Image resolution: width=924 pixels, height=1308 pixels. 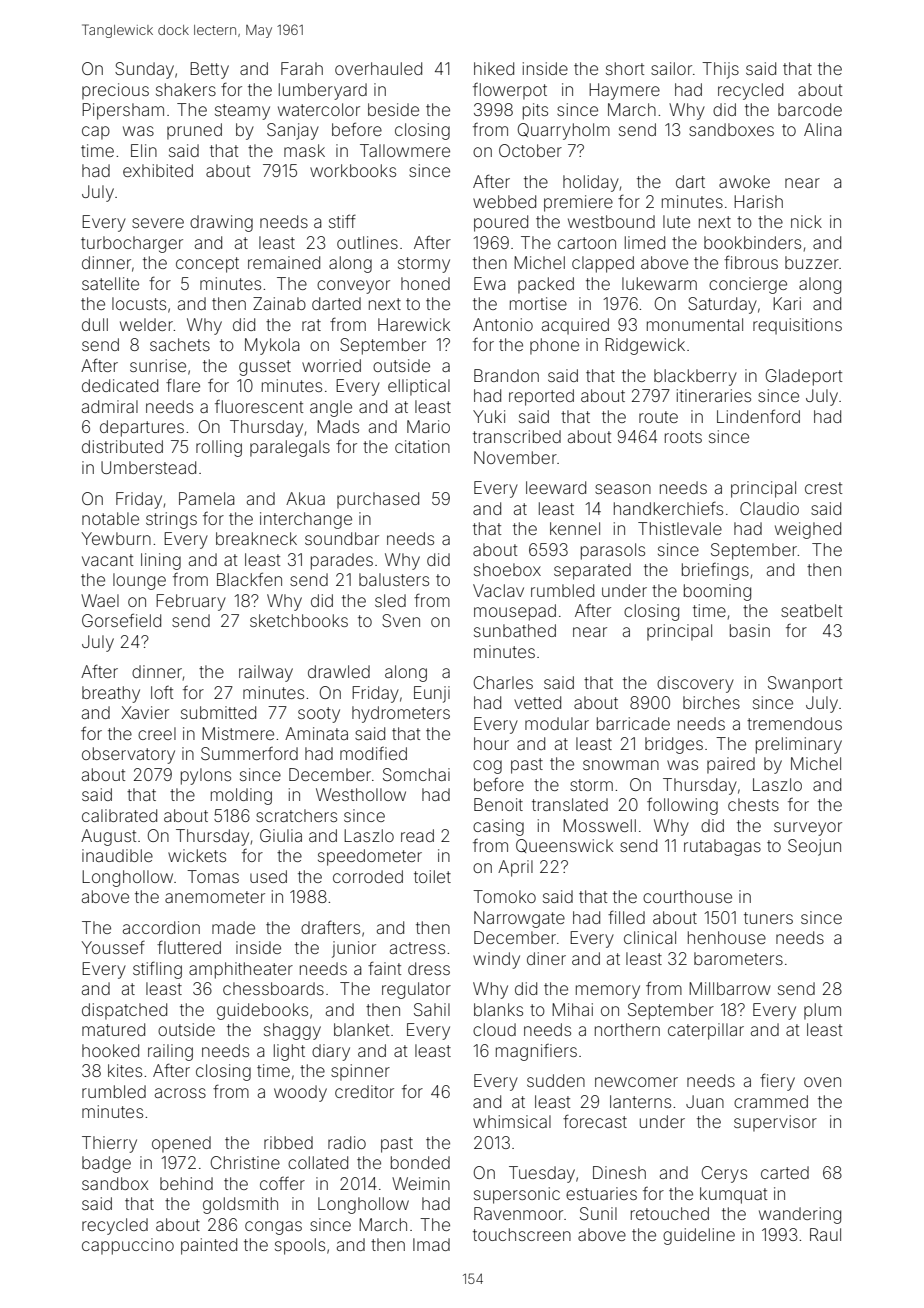 What do you see at coordinates (117, 855) in the screenshot?
I see `inaudible` at bounding box center [117, 855].
